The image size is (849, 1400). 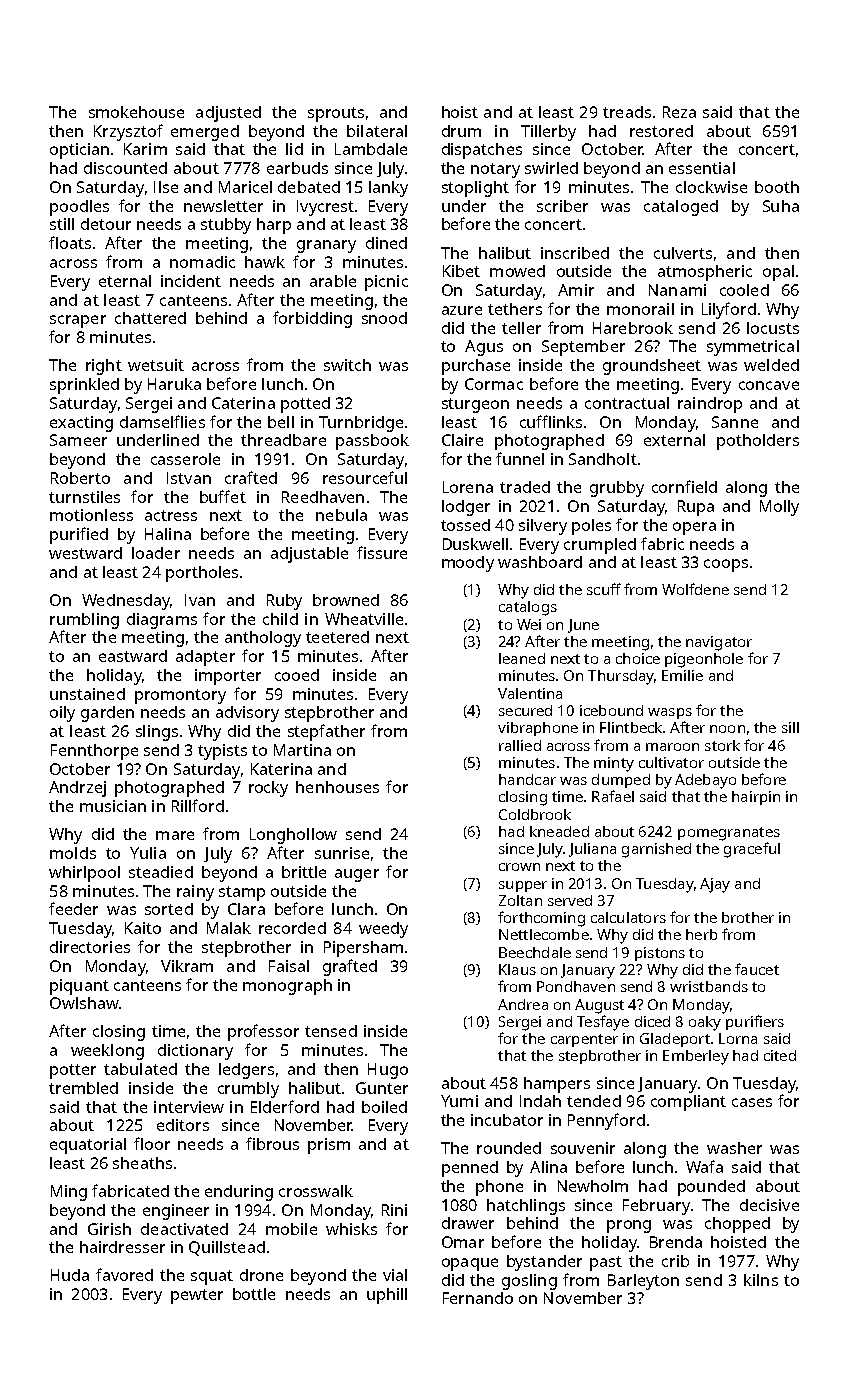 I want to click on secured, so click(x=525, y=710).
